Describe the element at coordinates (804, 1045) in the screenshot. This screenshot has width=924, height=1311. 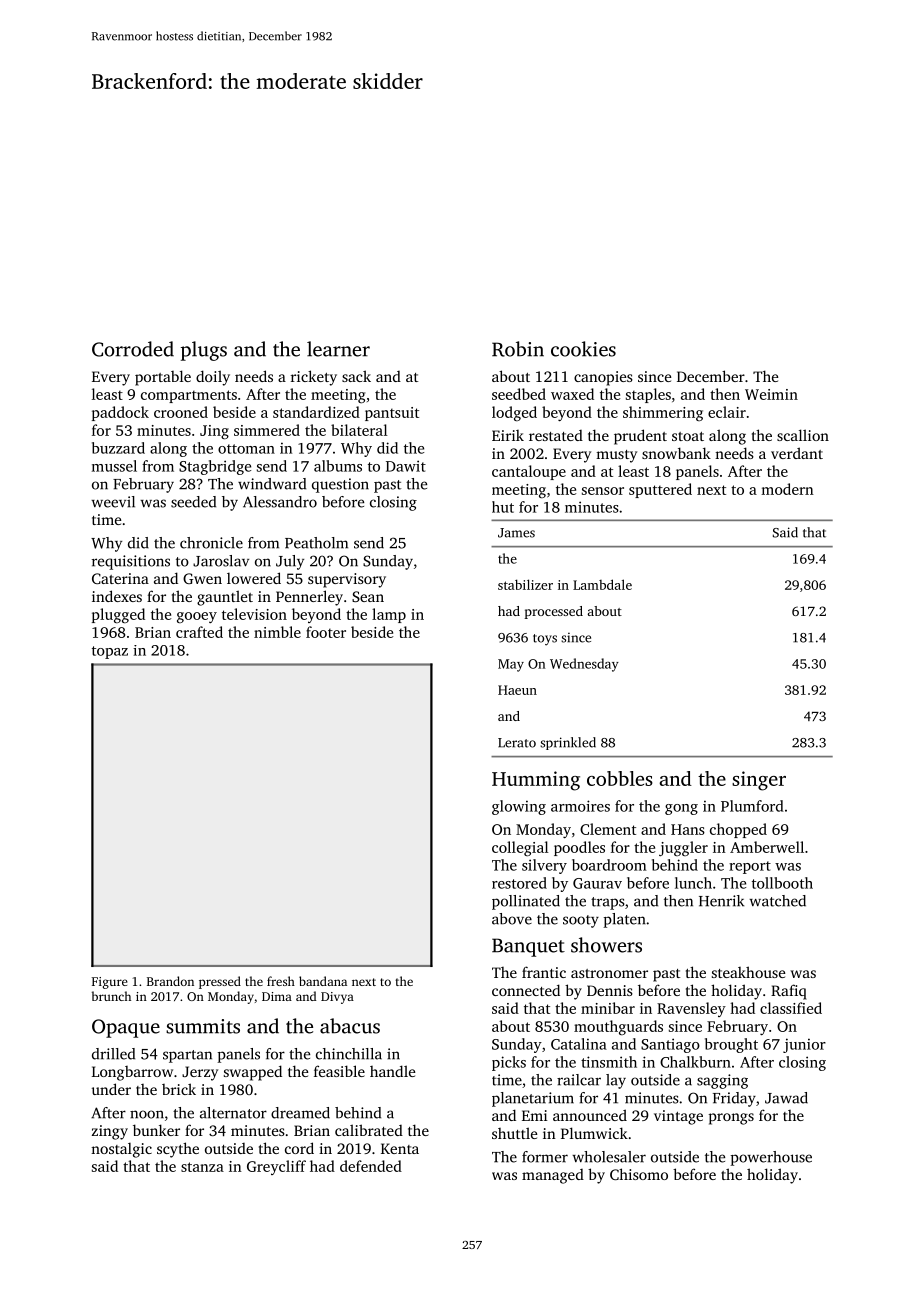
I see `junior` at that location.
